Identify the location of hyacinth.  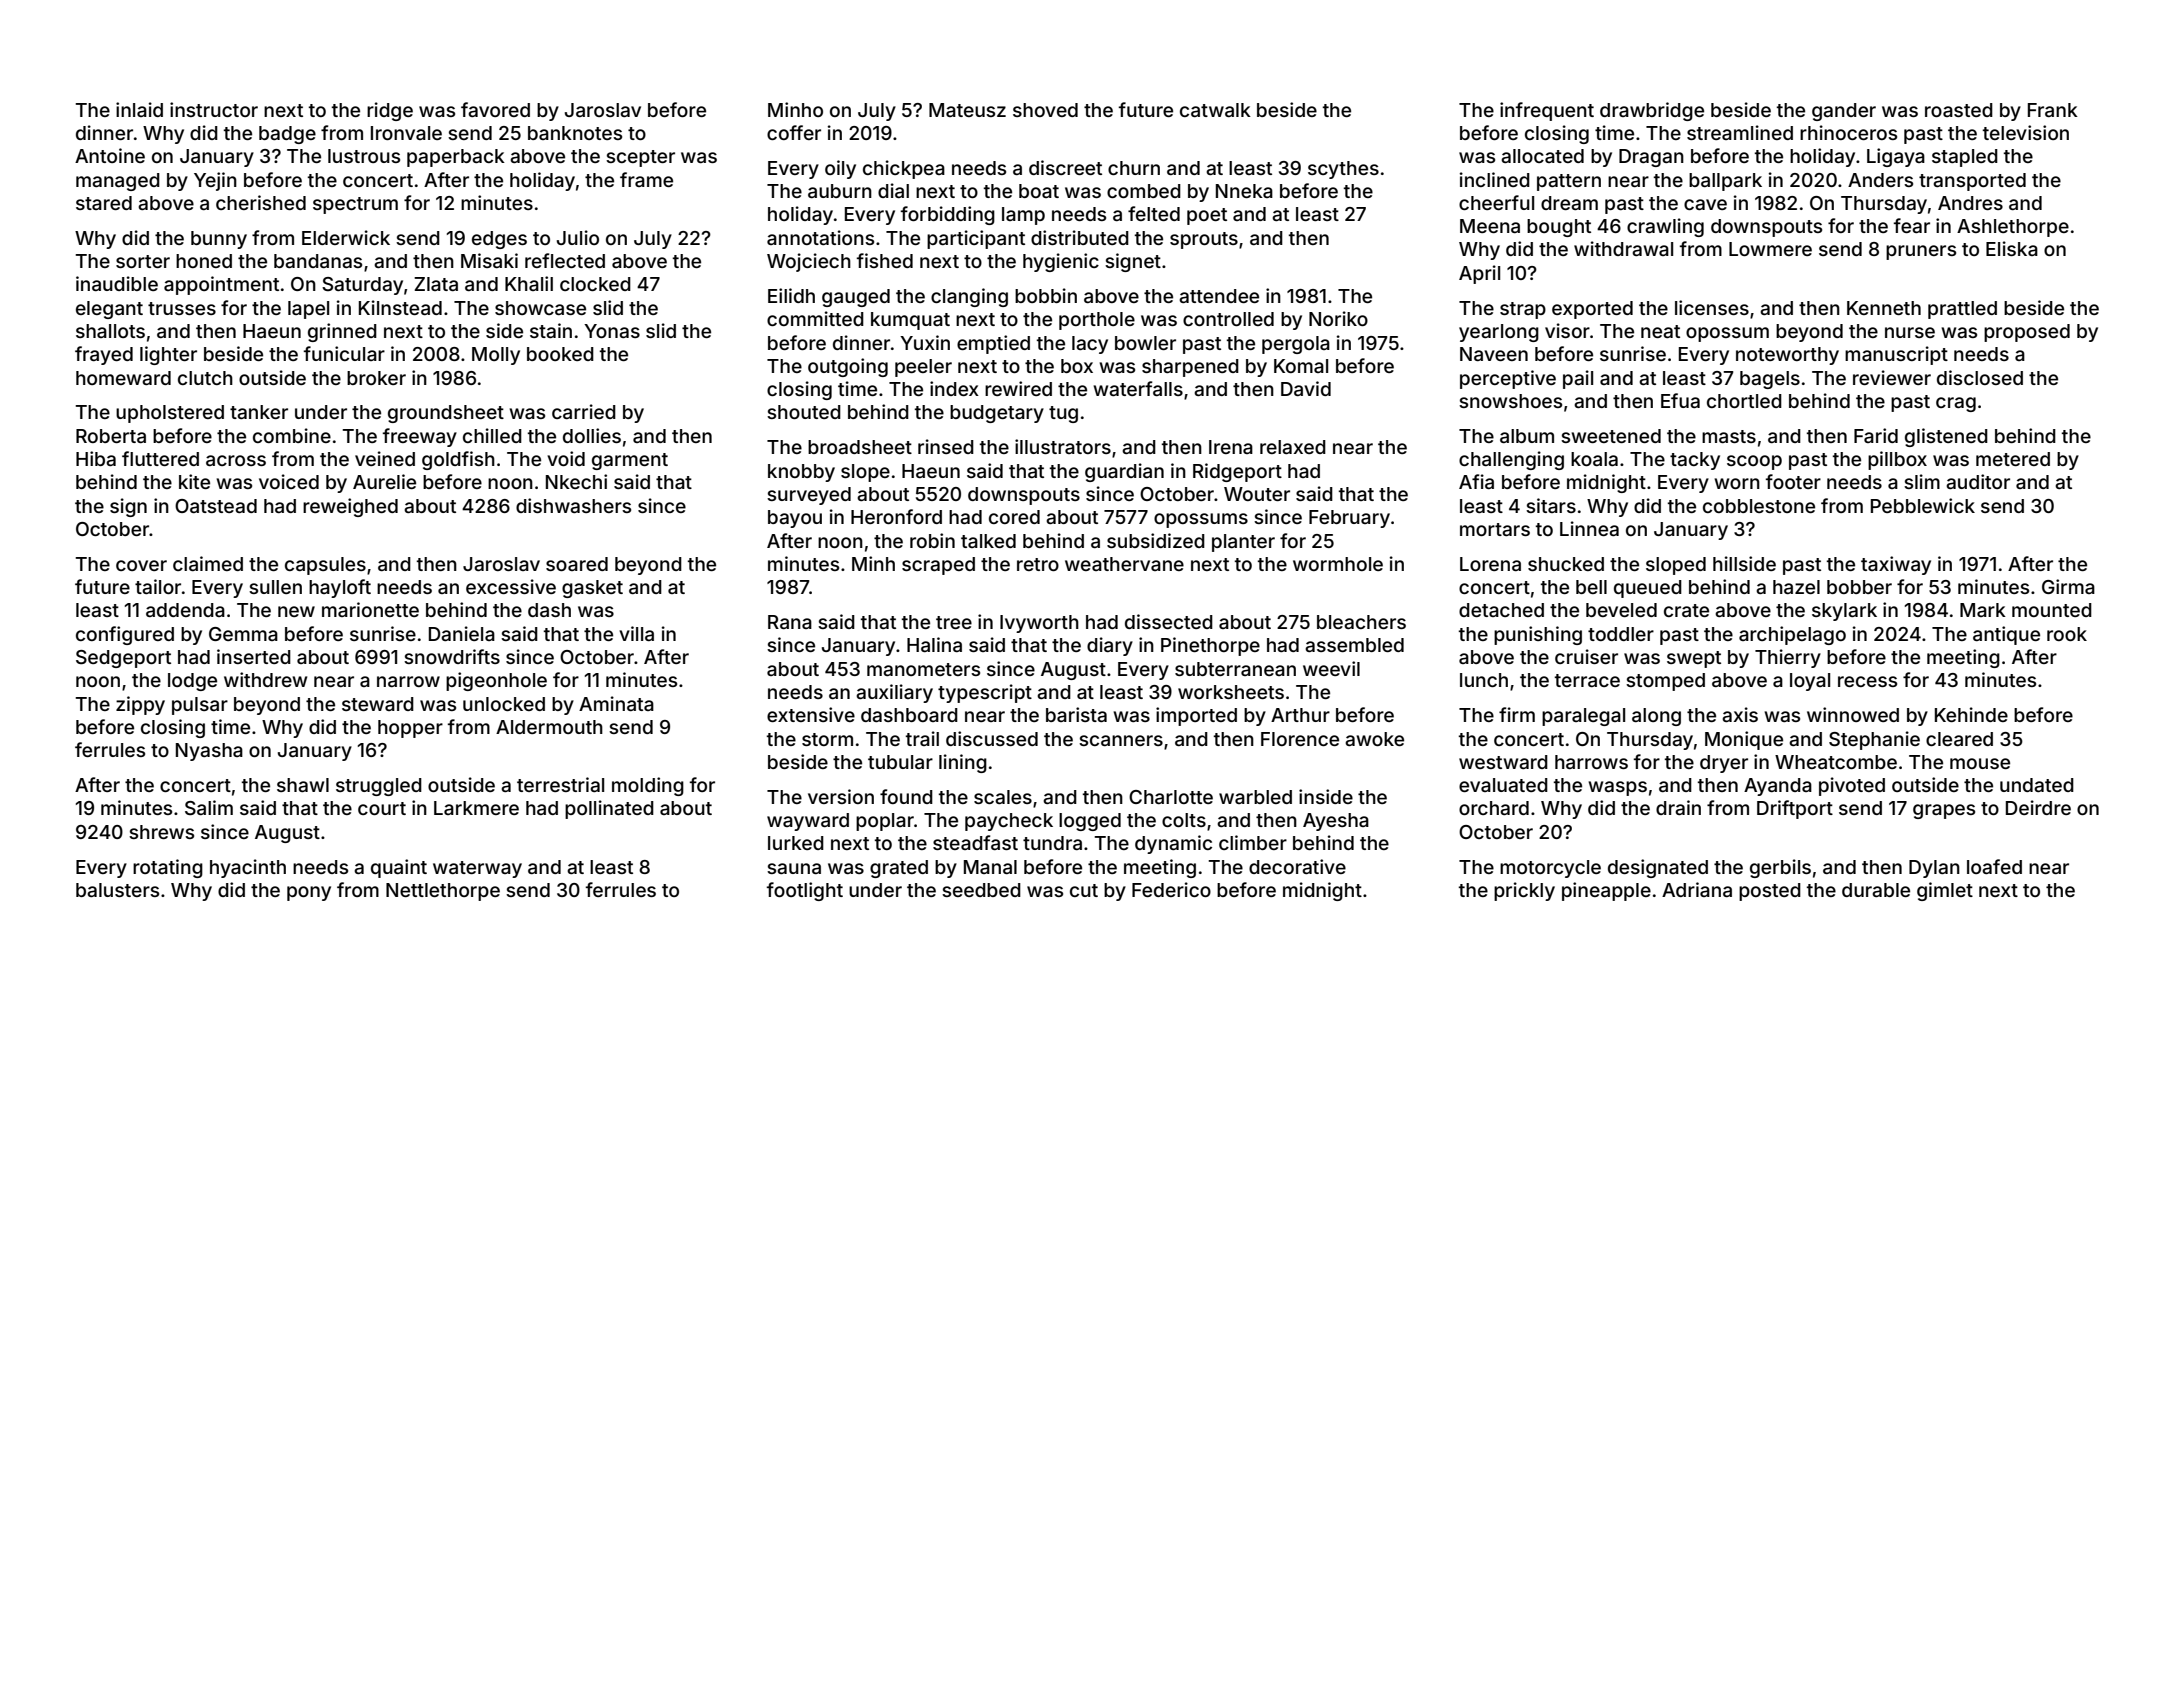
(248, 868).
